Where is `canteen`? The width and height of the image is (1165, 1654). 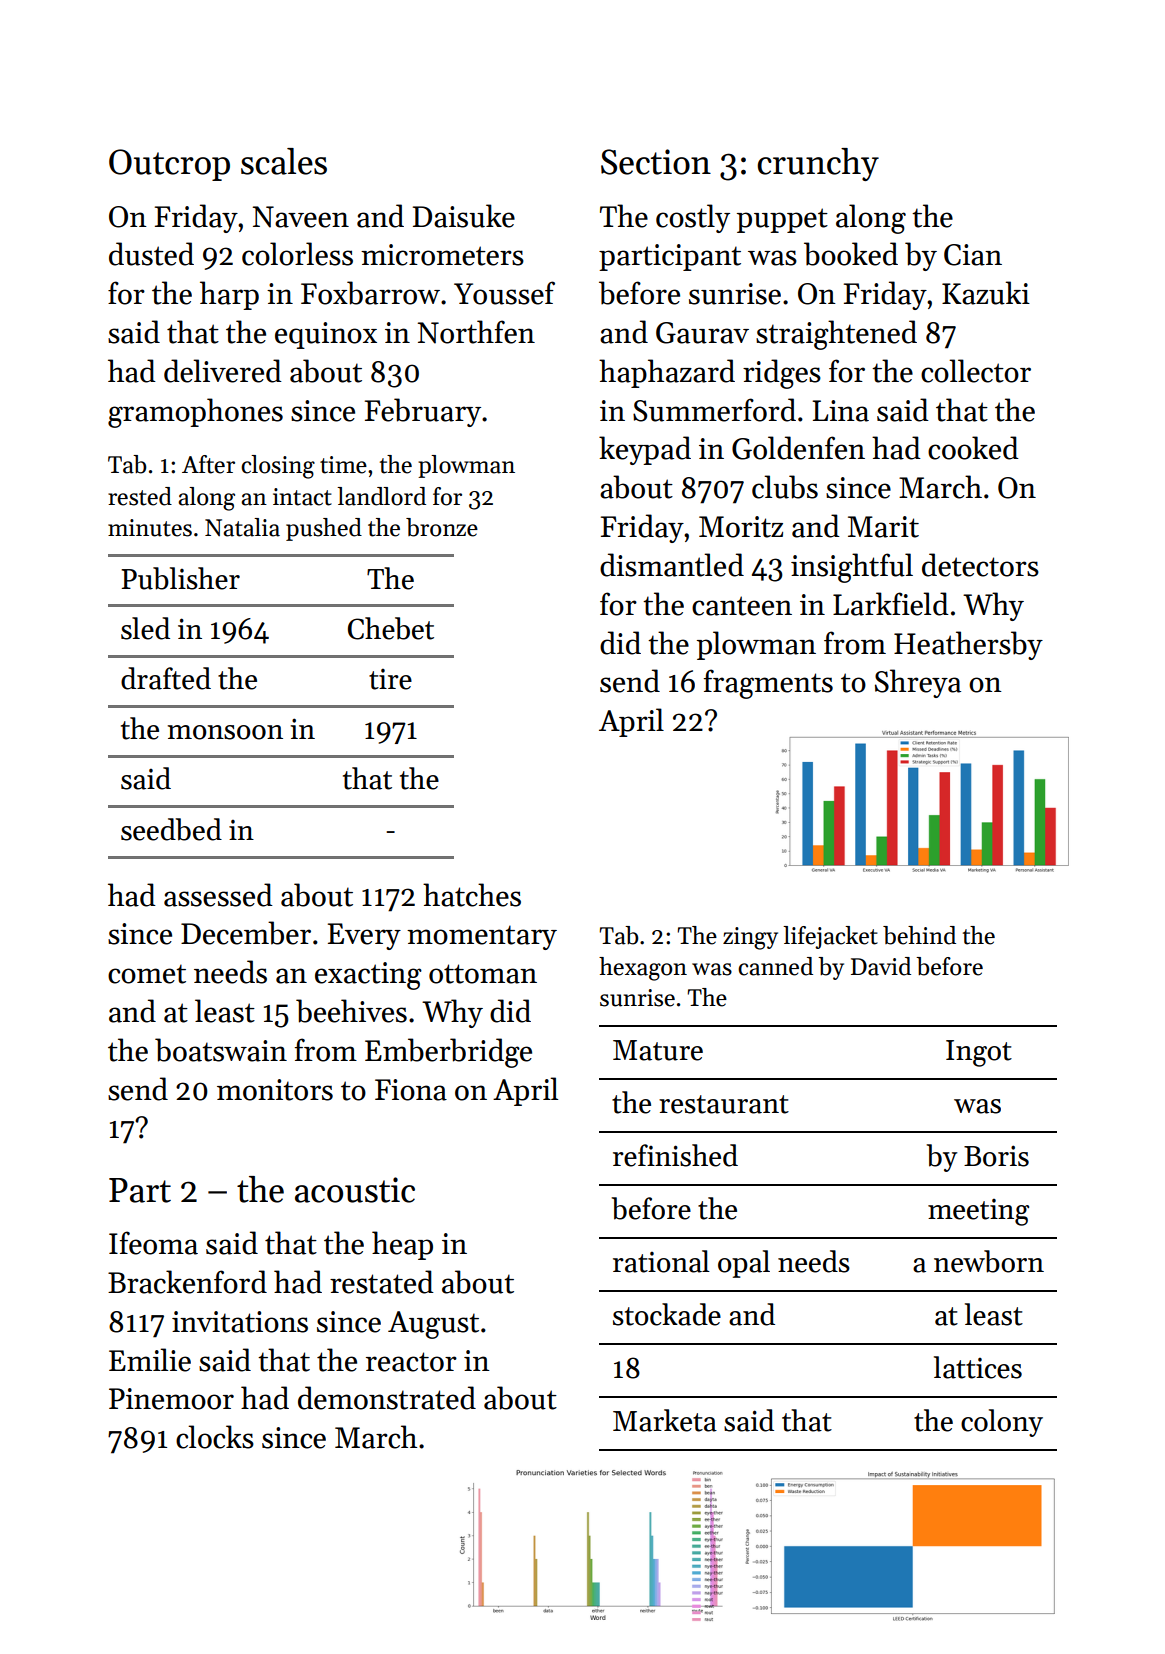
canteen is located at coordinates (742, 606).
